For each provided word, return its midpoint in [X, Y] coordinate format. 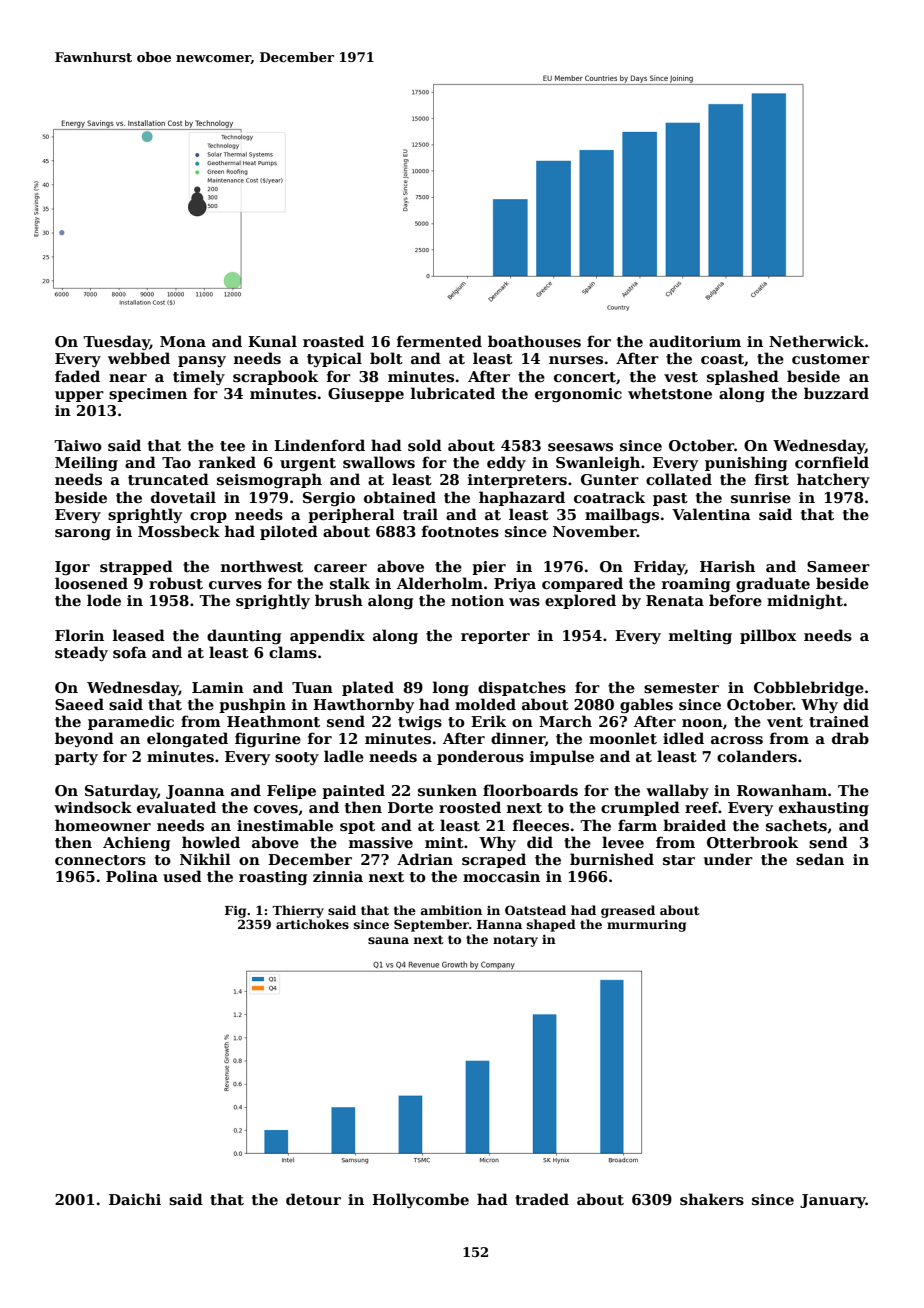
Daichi [135, 1199]
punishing [746, 463]
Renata [675, 600]
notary [515, 941]
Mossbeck [179, 531]
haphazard [522, 498]
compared [582, 584]
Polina [132, 876]
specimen [148, 395]
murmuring [646, 926]
